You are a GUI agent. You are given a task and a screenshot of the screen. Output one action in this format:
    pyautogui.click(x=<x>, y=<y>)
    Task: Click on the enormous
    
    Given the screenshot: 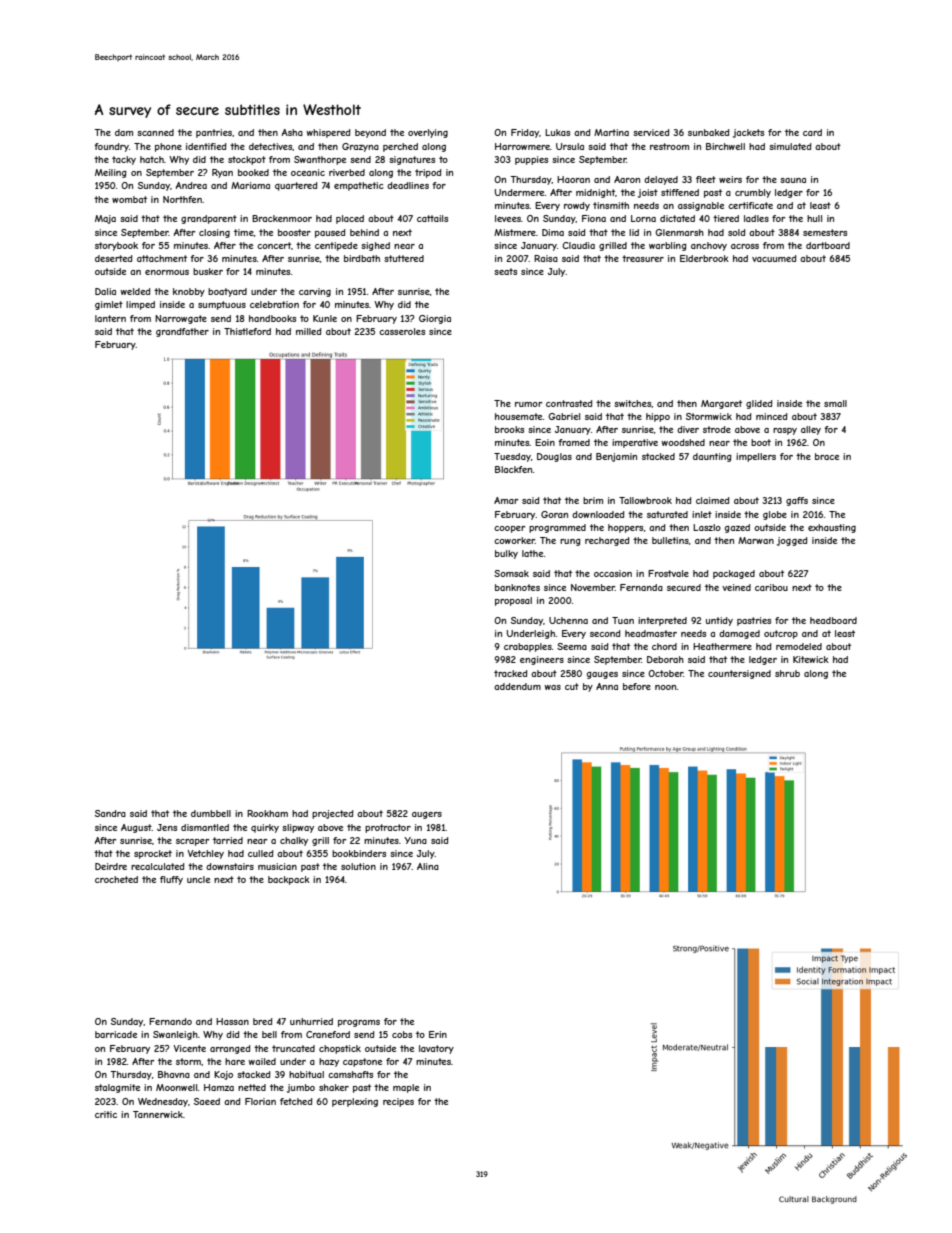 What is the action you would take?
    pyautogui.click(x=167, y=272)
